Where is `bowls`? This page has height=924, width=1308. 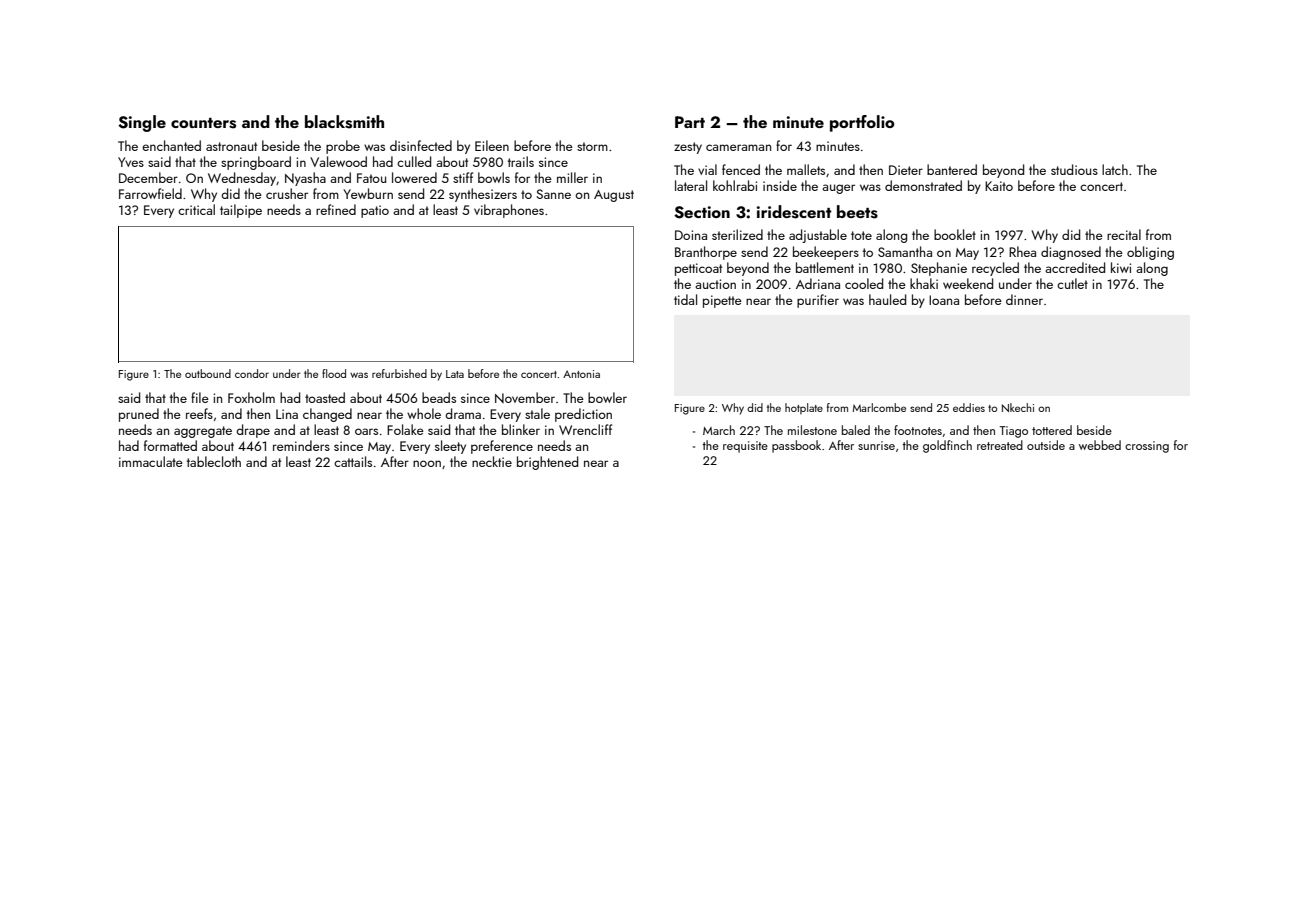 bowls is located at coordinates (494, 177).
